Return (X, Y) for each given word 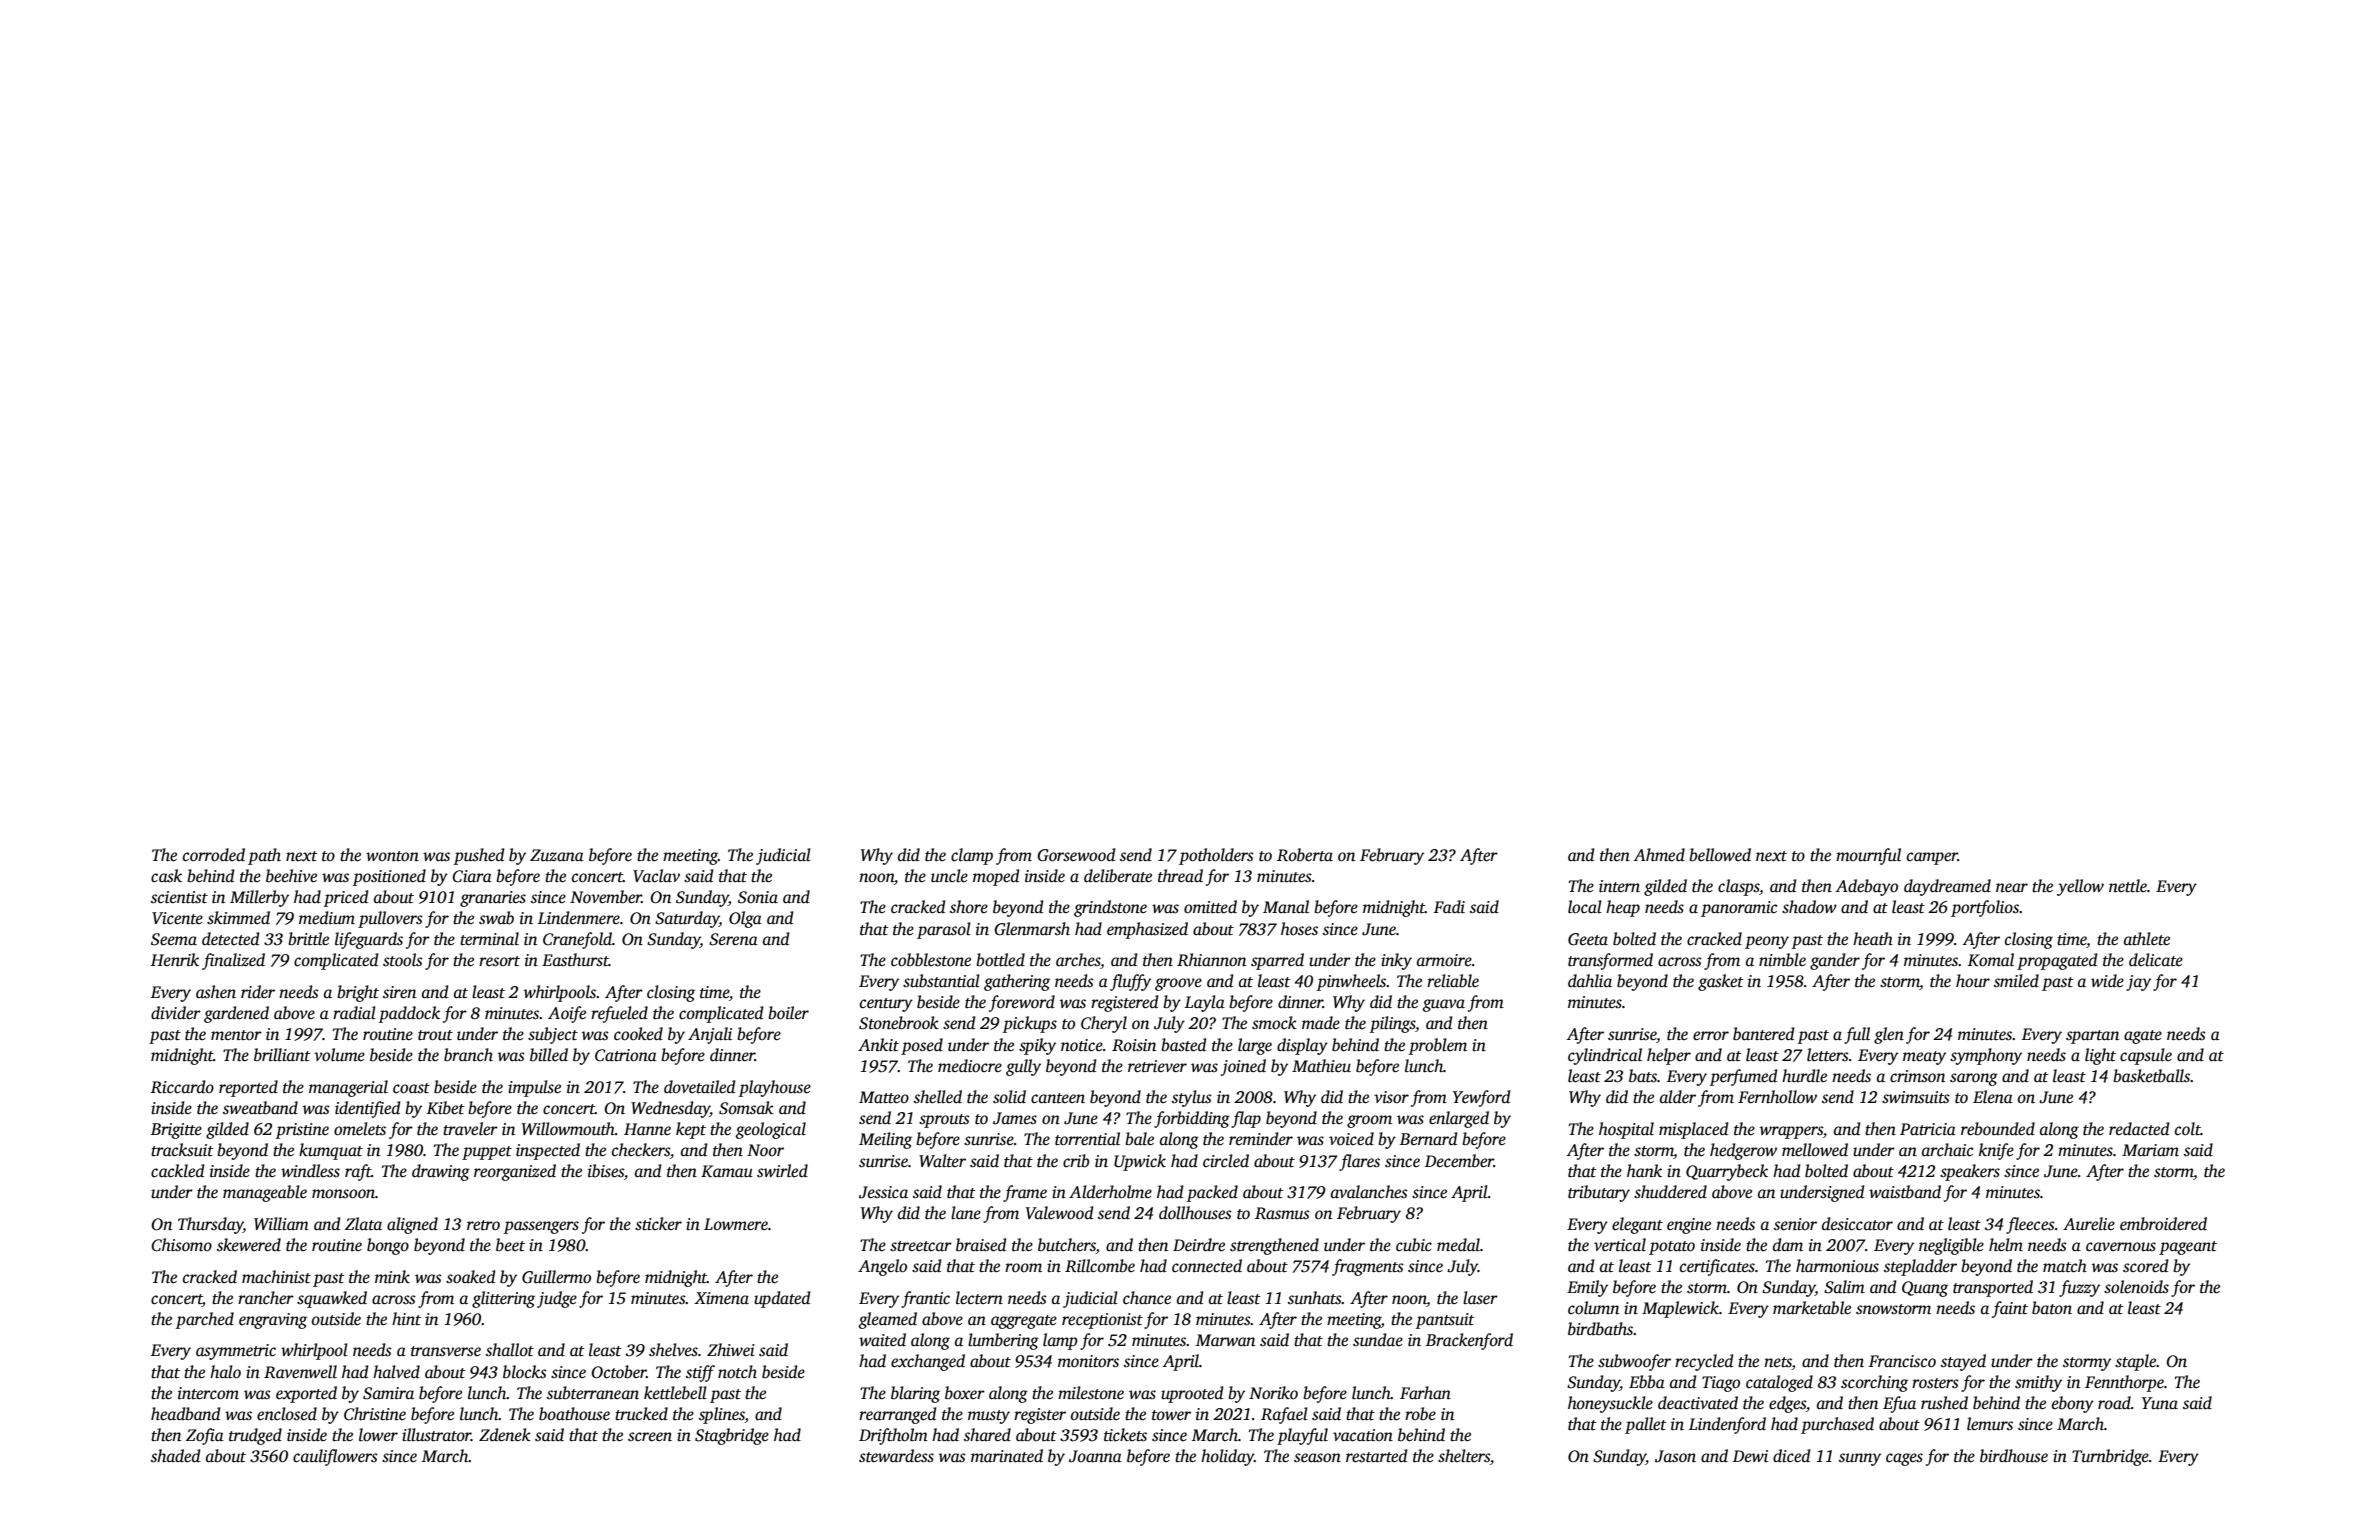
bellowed (1720, 855)
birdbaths (1600, 1329)
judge (557, 1299)
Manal (1286, 906)
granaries (493, 899)
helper (1669, 1056)
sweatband (260, 1108)
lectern (979, 1298)
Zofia (205, 1436)
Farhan (1425, 1392)
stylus (1192, 1098)
